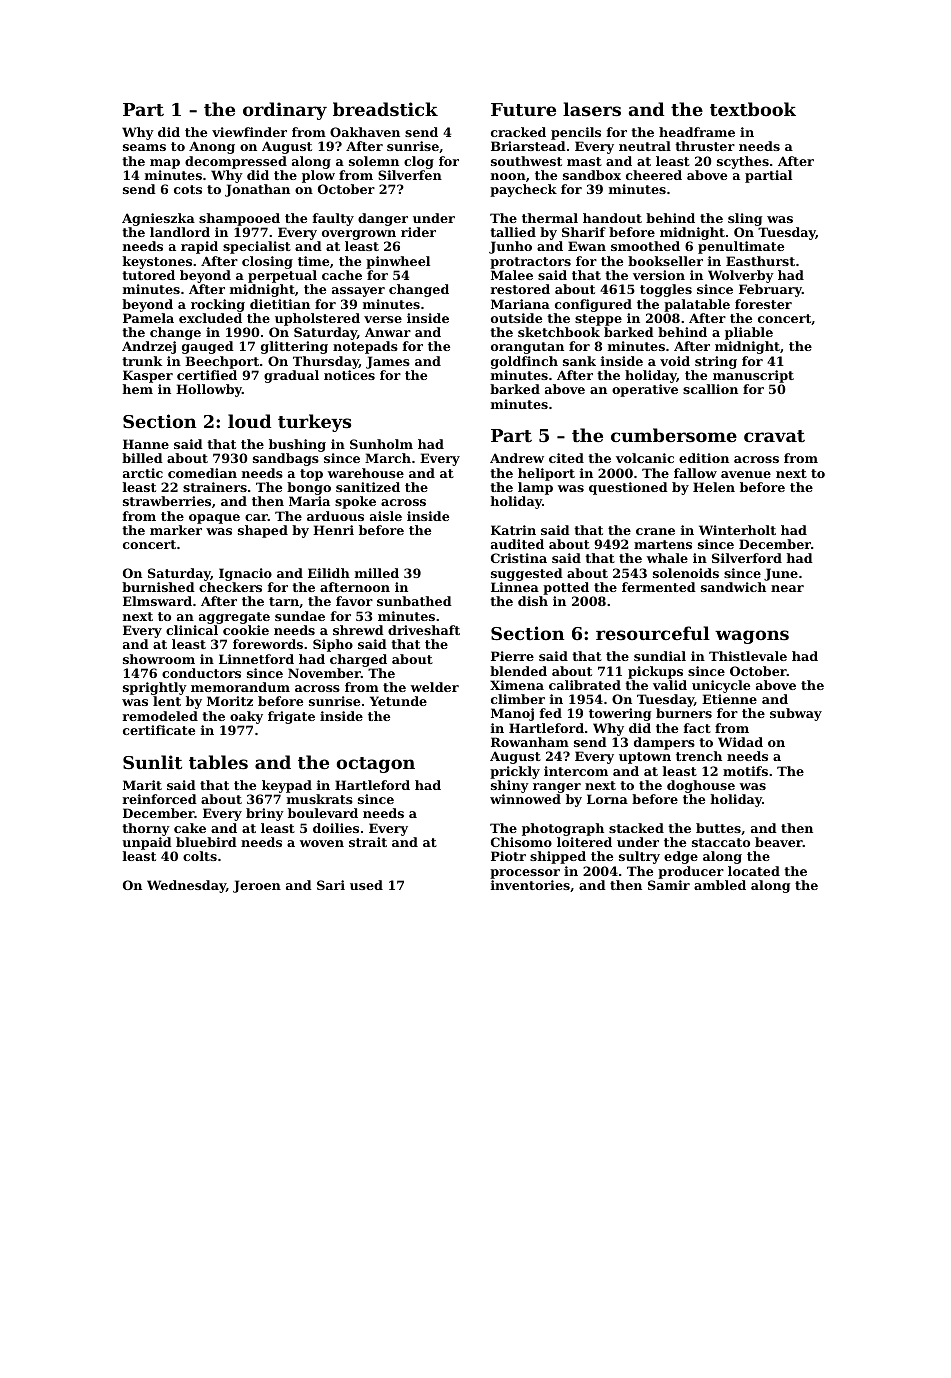  I want to click on motifs, so click(745, 771).
